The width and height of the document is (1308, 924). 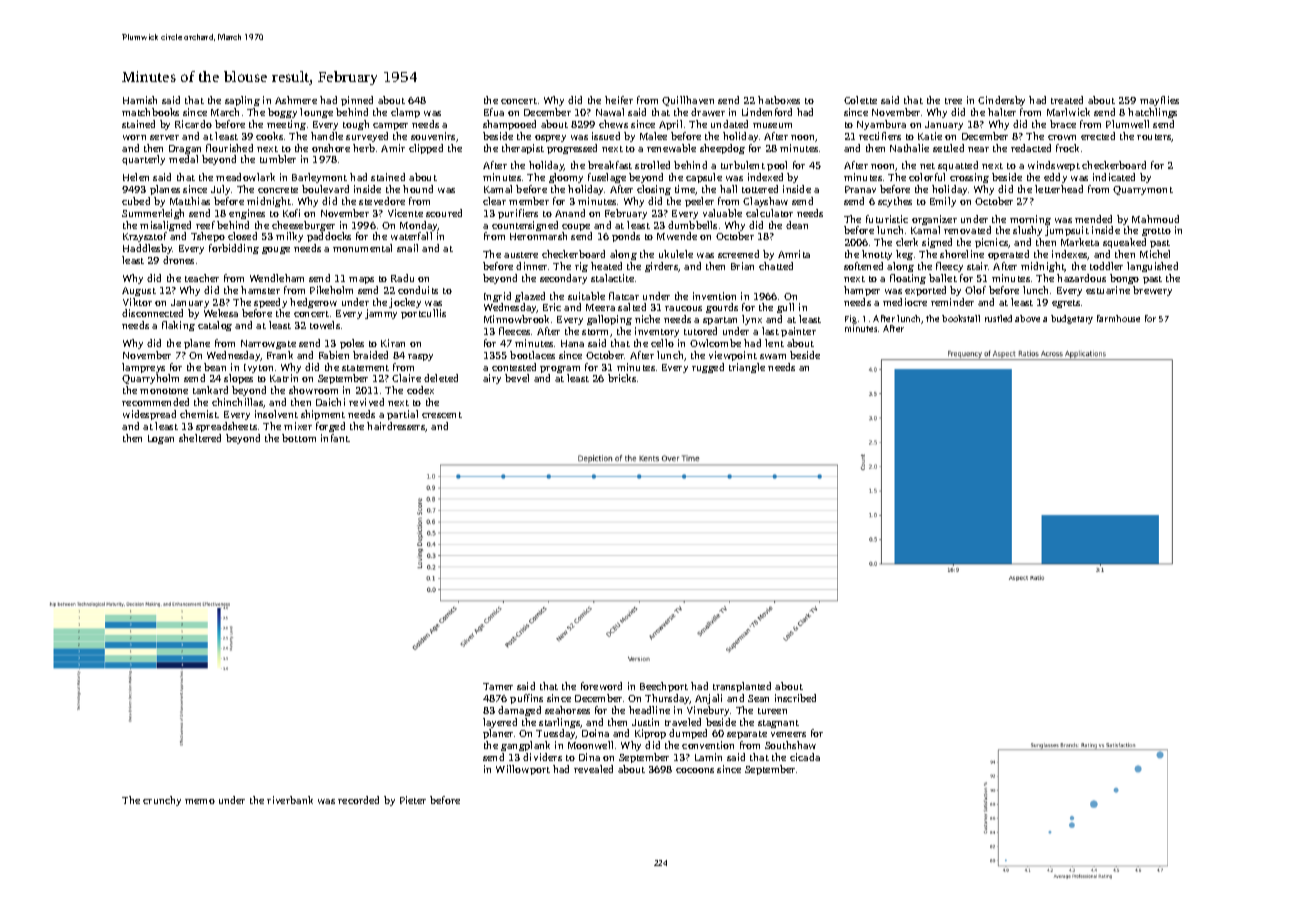 What do you see at coordinates (162, 801) in the document?
I see `crunchy` at bounding box center [162, 801].
